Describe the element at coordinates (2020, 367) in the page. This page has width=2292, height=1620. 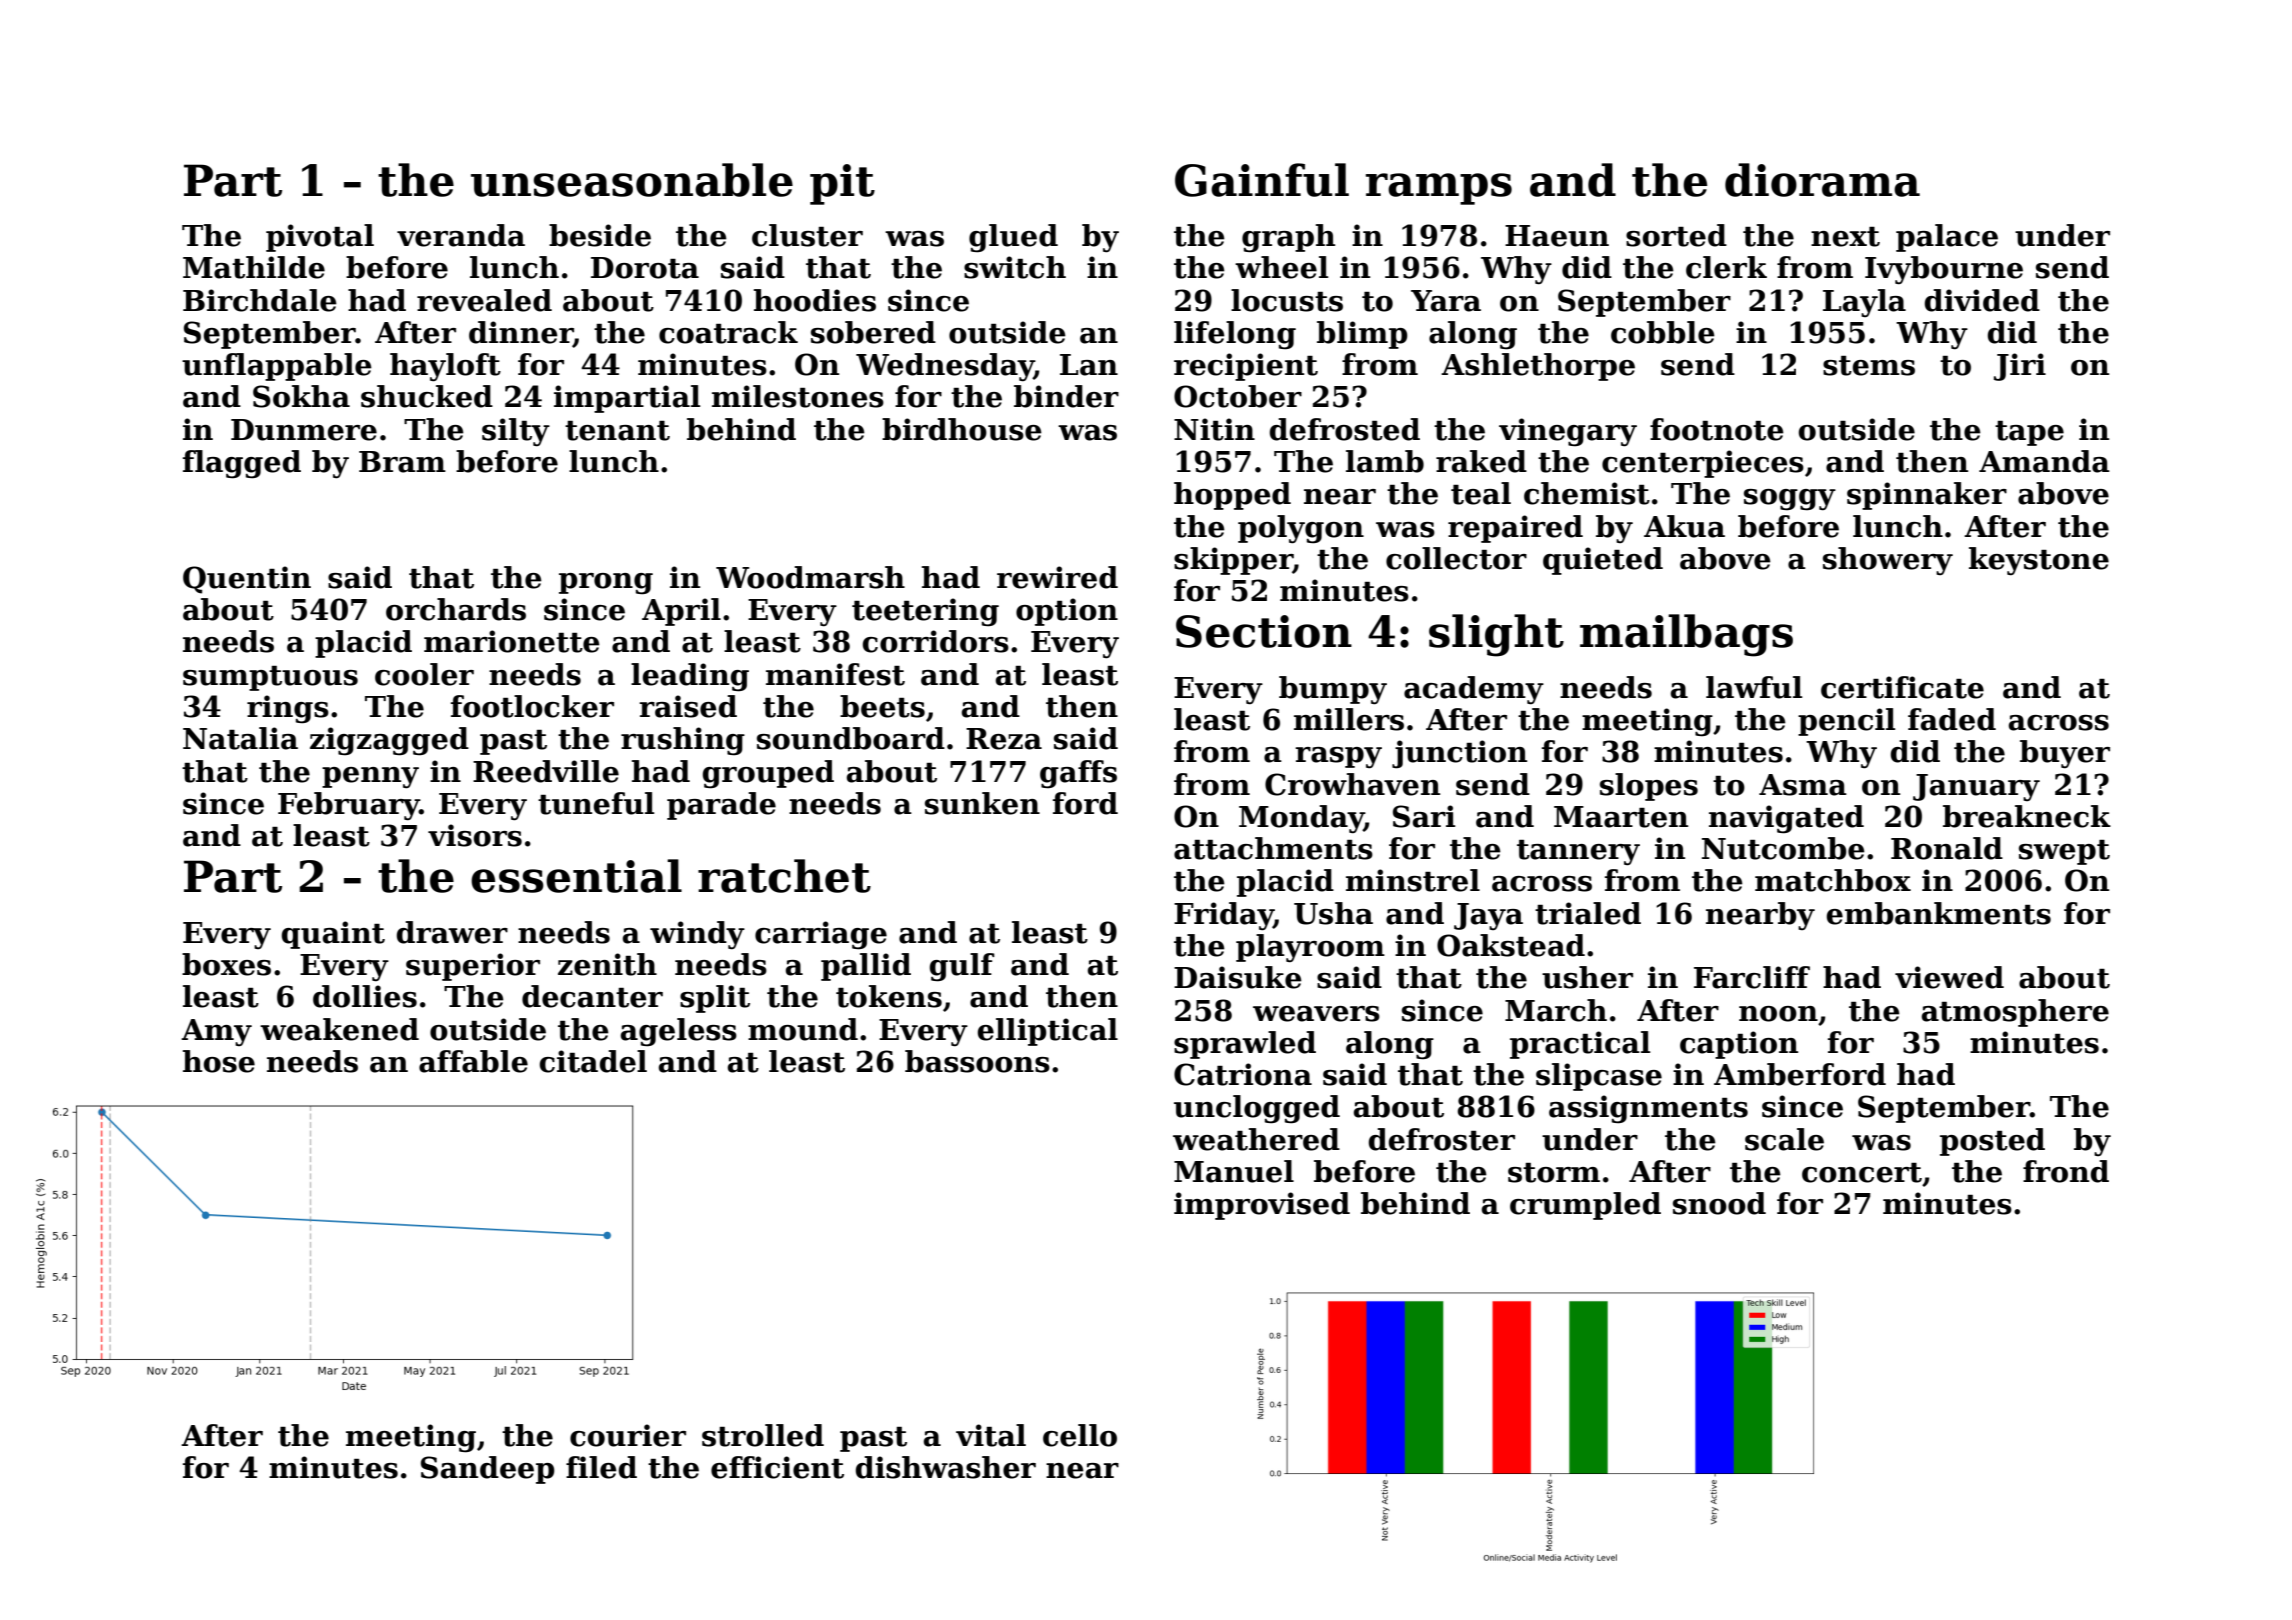
I see `Jiri` at that location.
